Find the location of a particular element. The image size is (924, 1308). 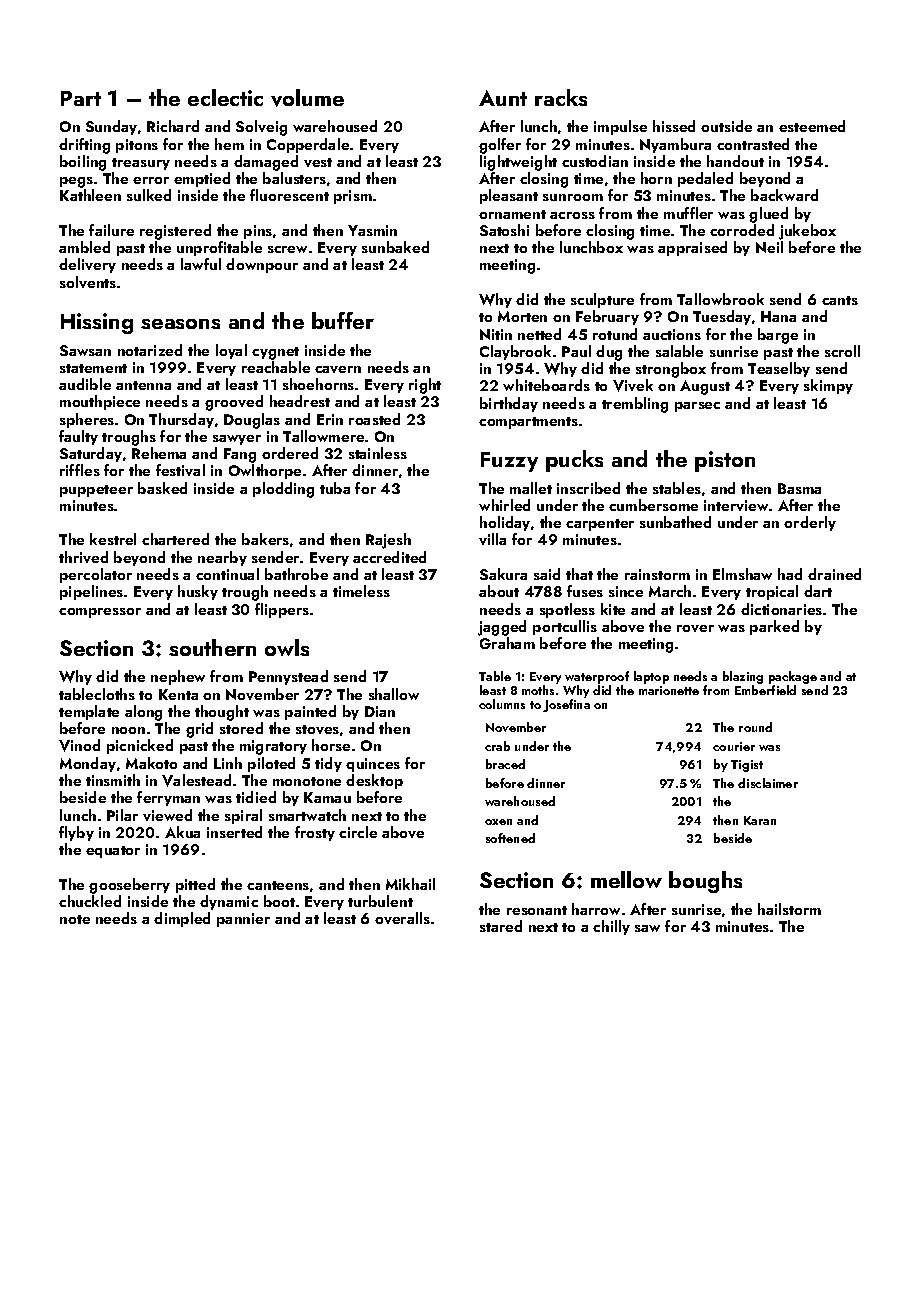

Aunt is located at coordinates (503, 98).
